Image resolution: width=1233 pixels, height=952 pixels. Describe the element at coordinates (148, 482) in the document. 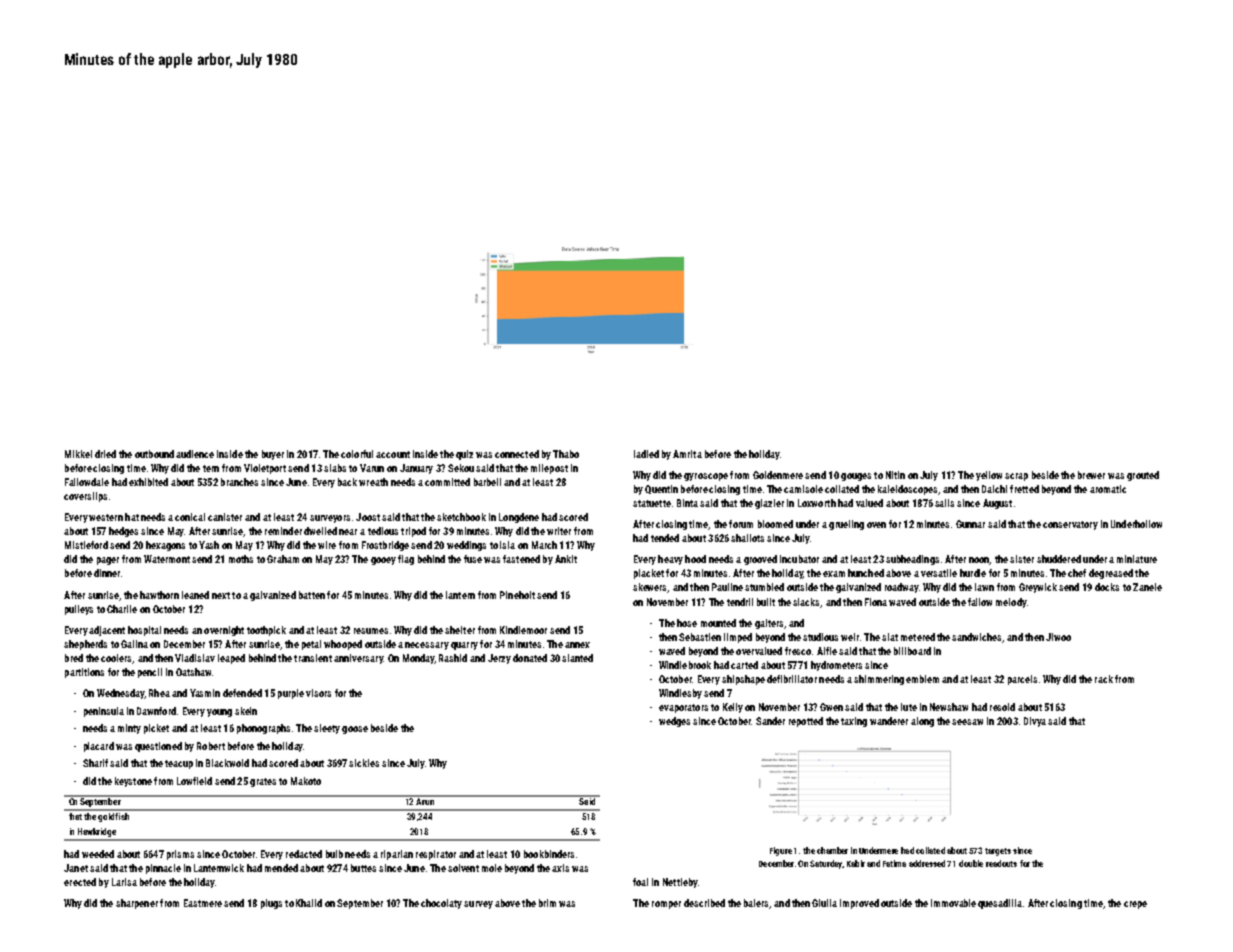

I see `exhibited` at that location.
